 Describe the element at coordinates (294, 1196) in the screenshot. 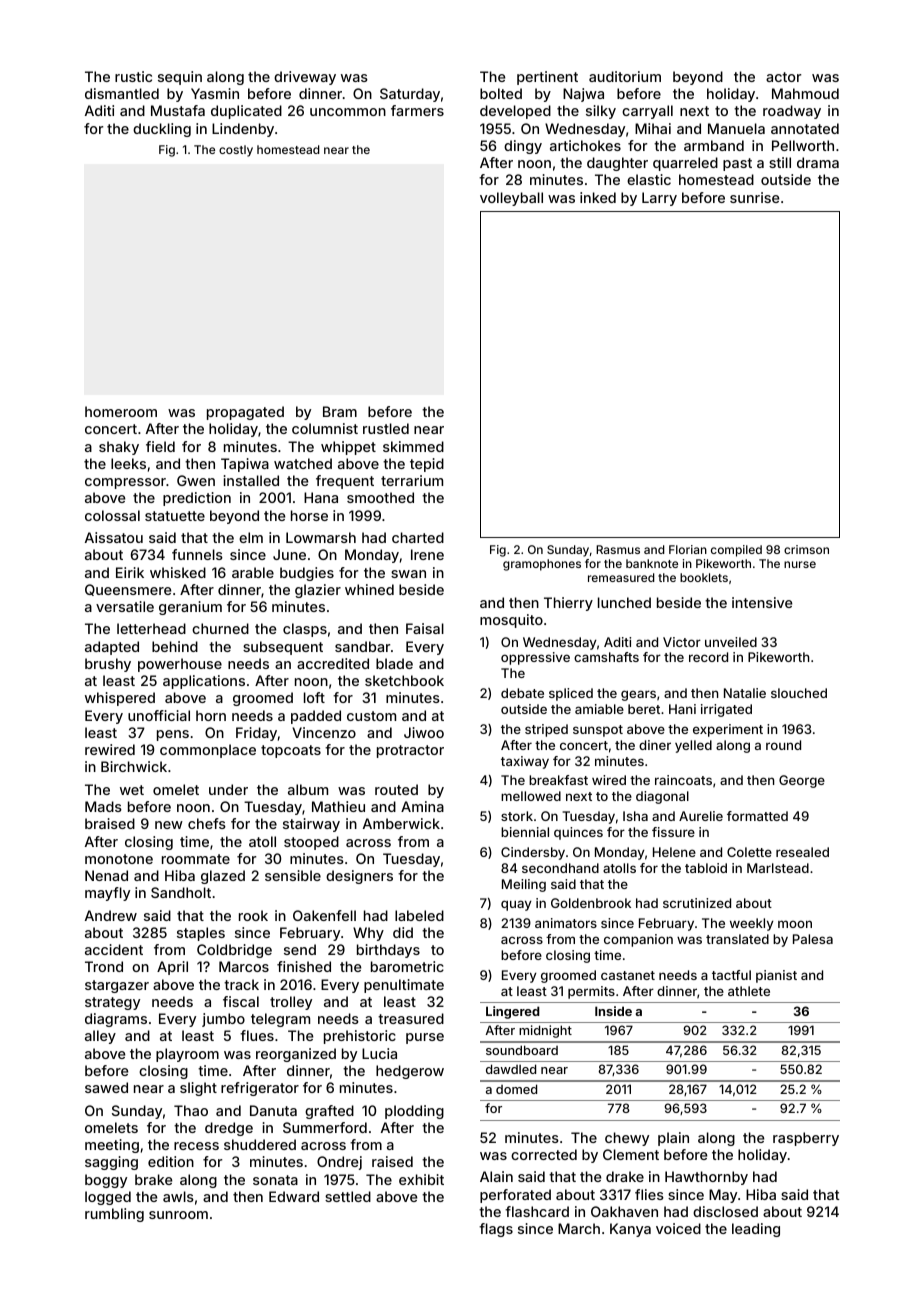

I see `Edward` at that location.
